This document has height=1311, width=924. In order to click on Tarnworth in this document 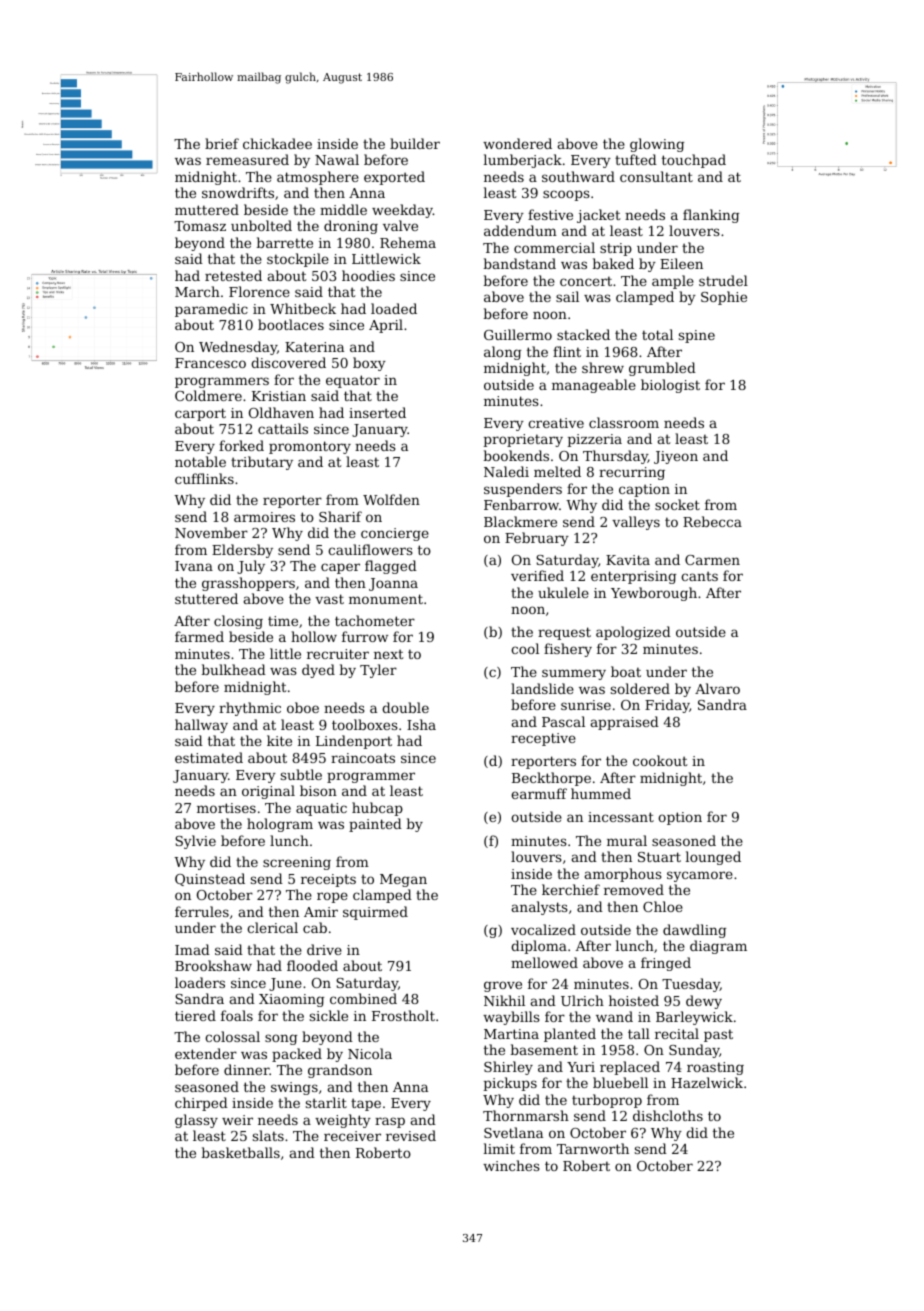, I will do `click(593, 1148)`.
